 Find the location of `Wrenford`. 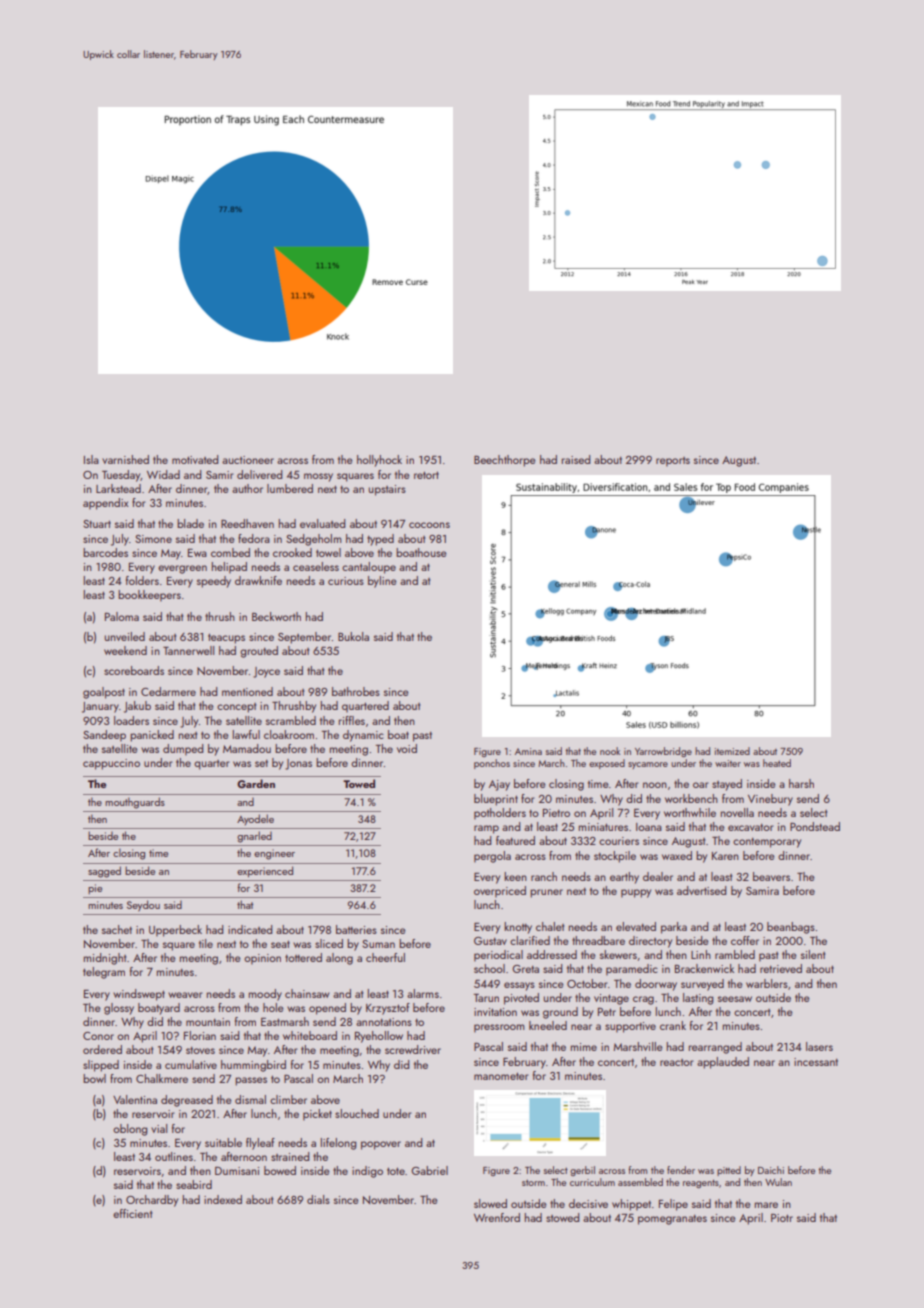

Wrenford is located at coordinates (497, 1217).
